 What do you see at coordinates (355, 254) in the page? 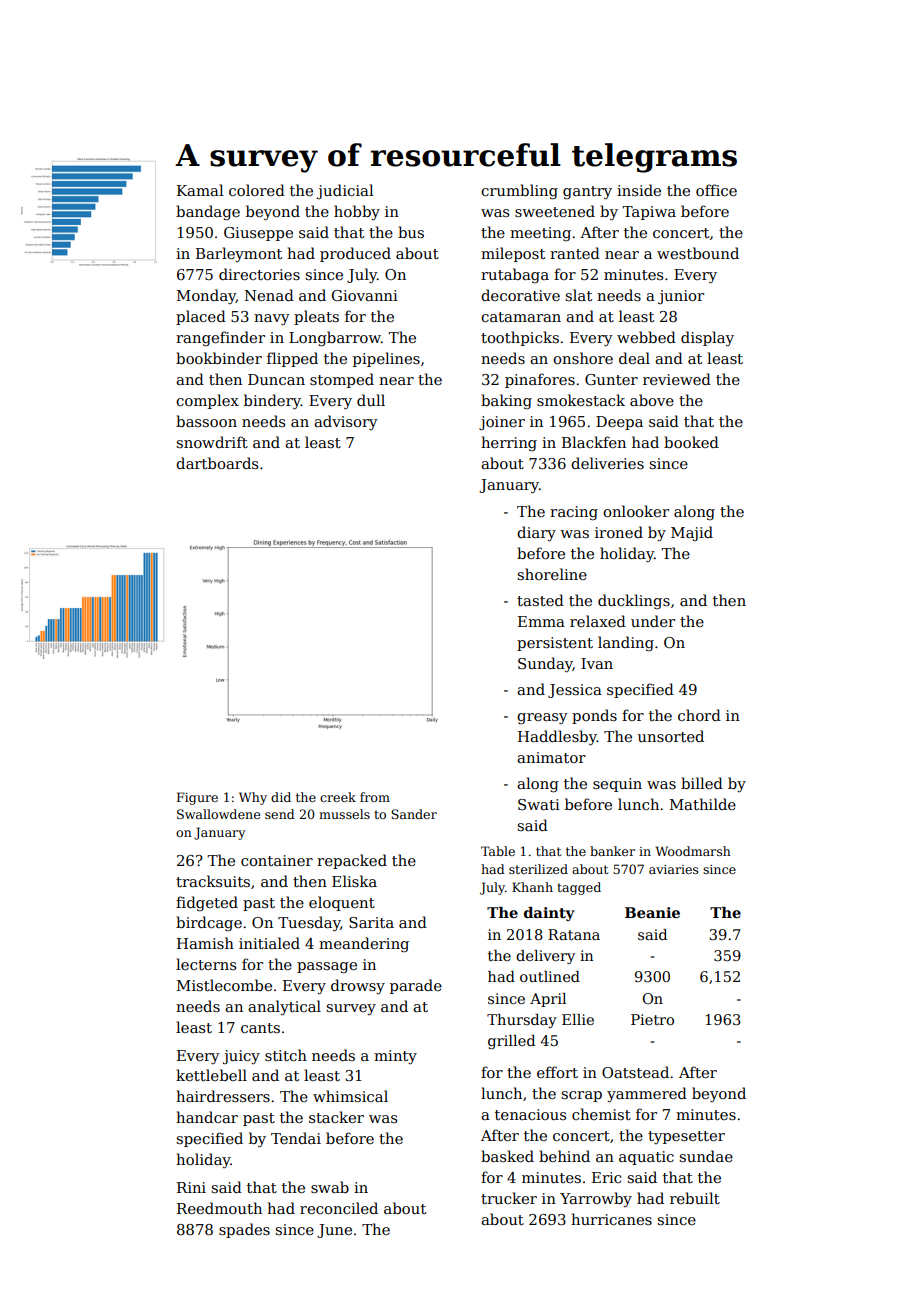
I see `produced` at bounding box center [355, 254].
